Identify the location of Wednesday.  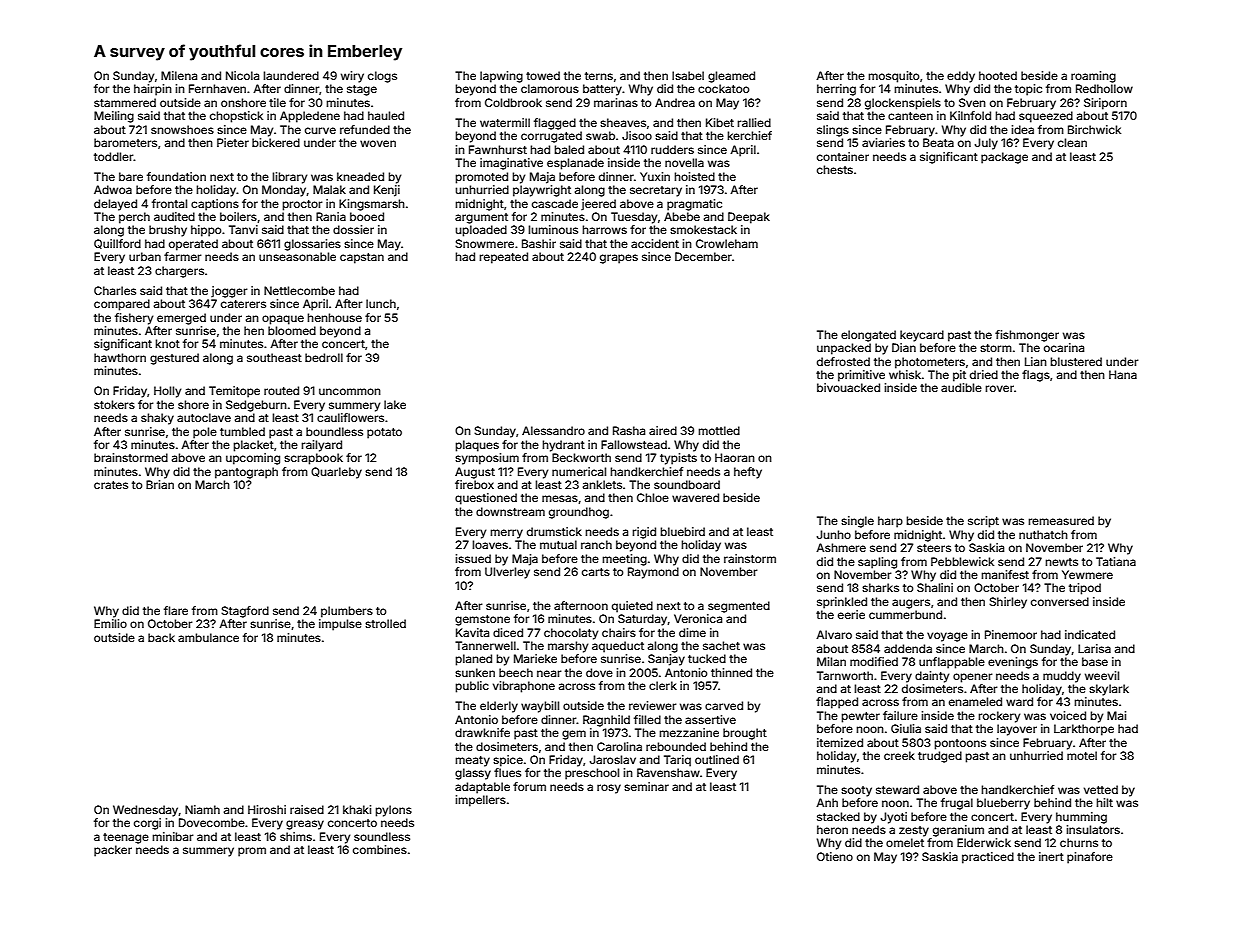
(146, 811).
